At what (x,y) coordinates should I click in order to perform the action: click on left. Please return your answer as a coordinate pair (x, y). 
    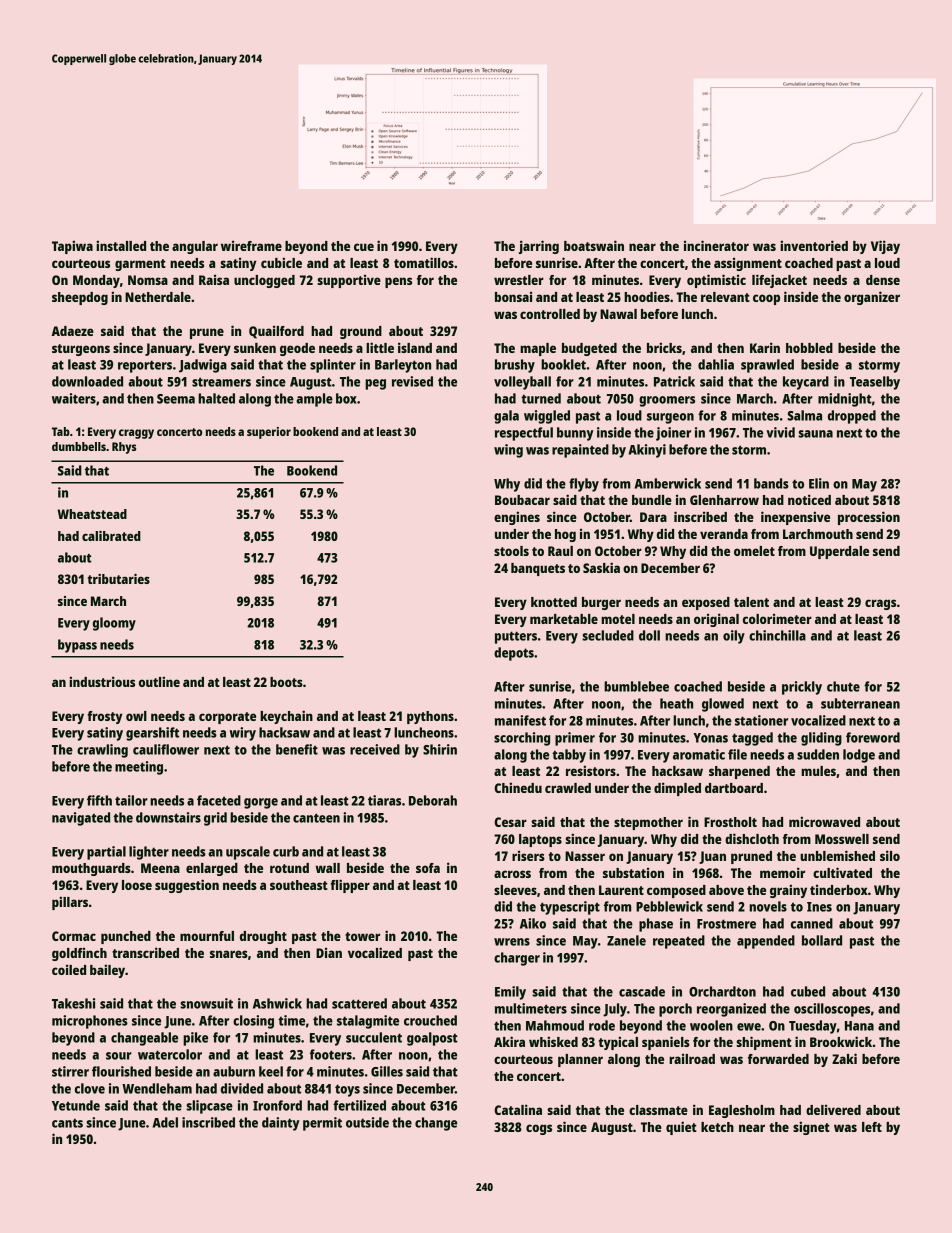
    Looking at the image, I should click on (872, 1127).
